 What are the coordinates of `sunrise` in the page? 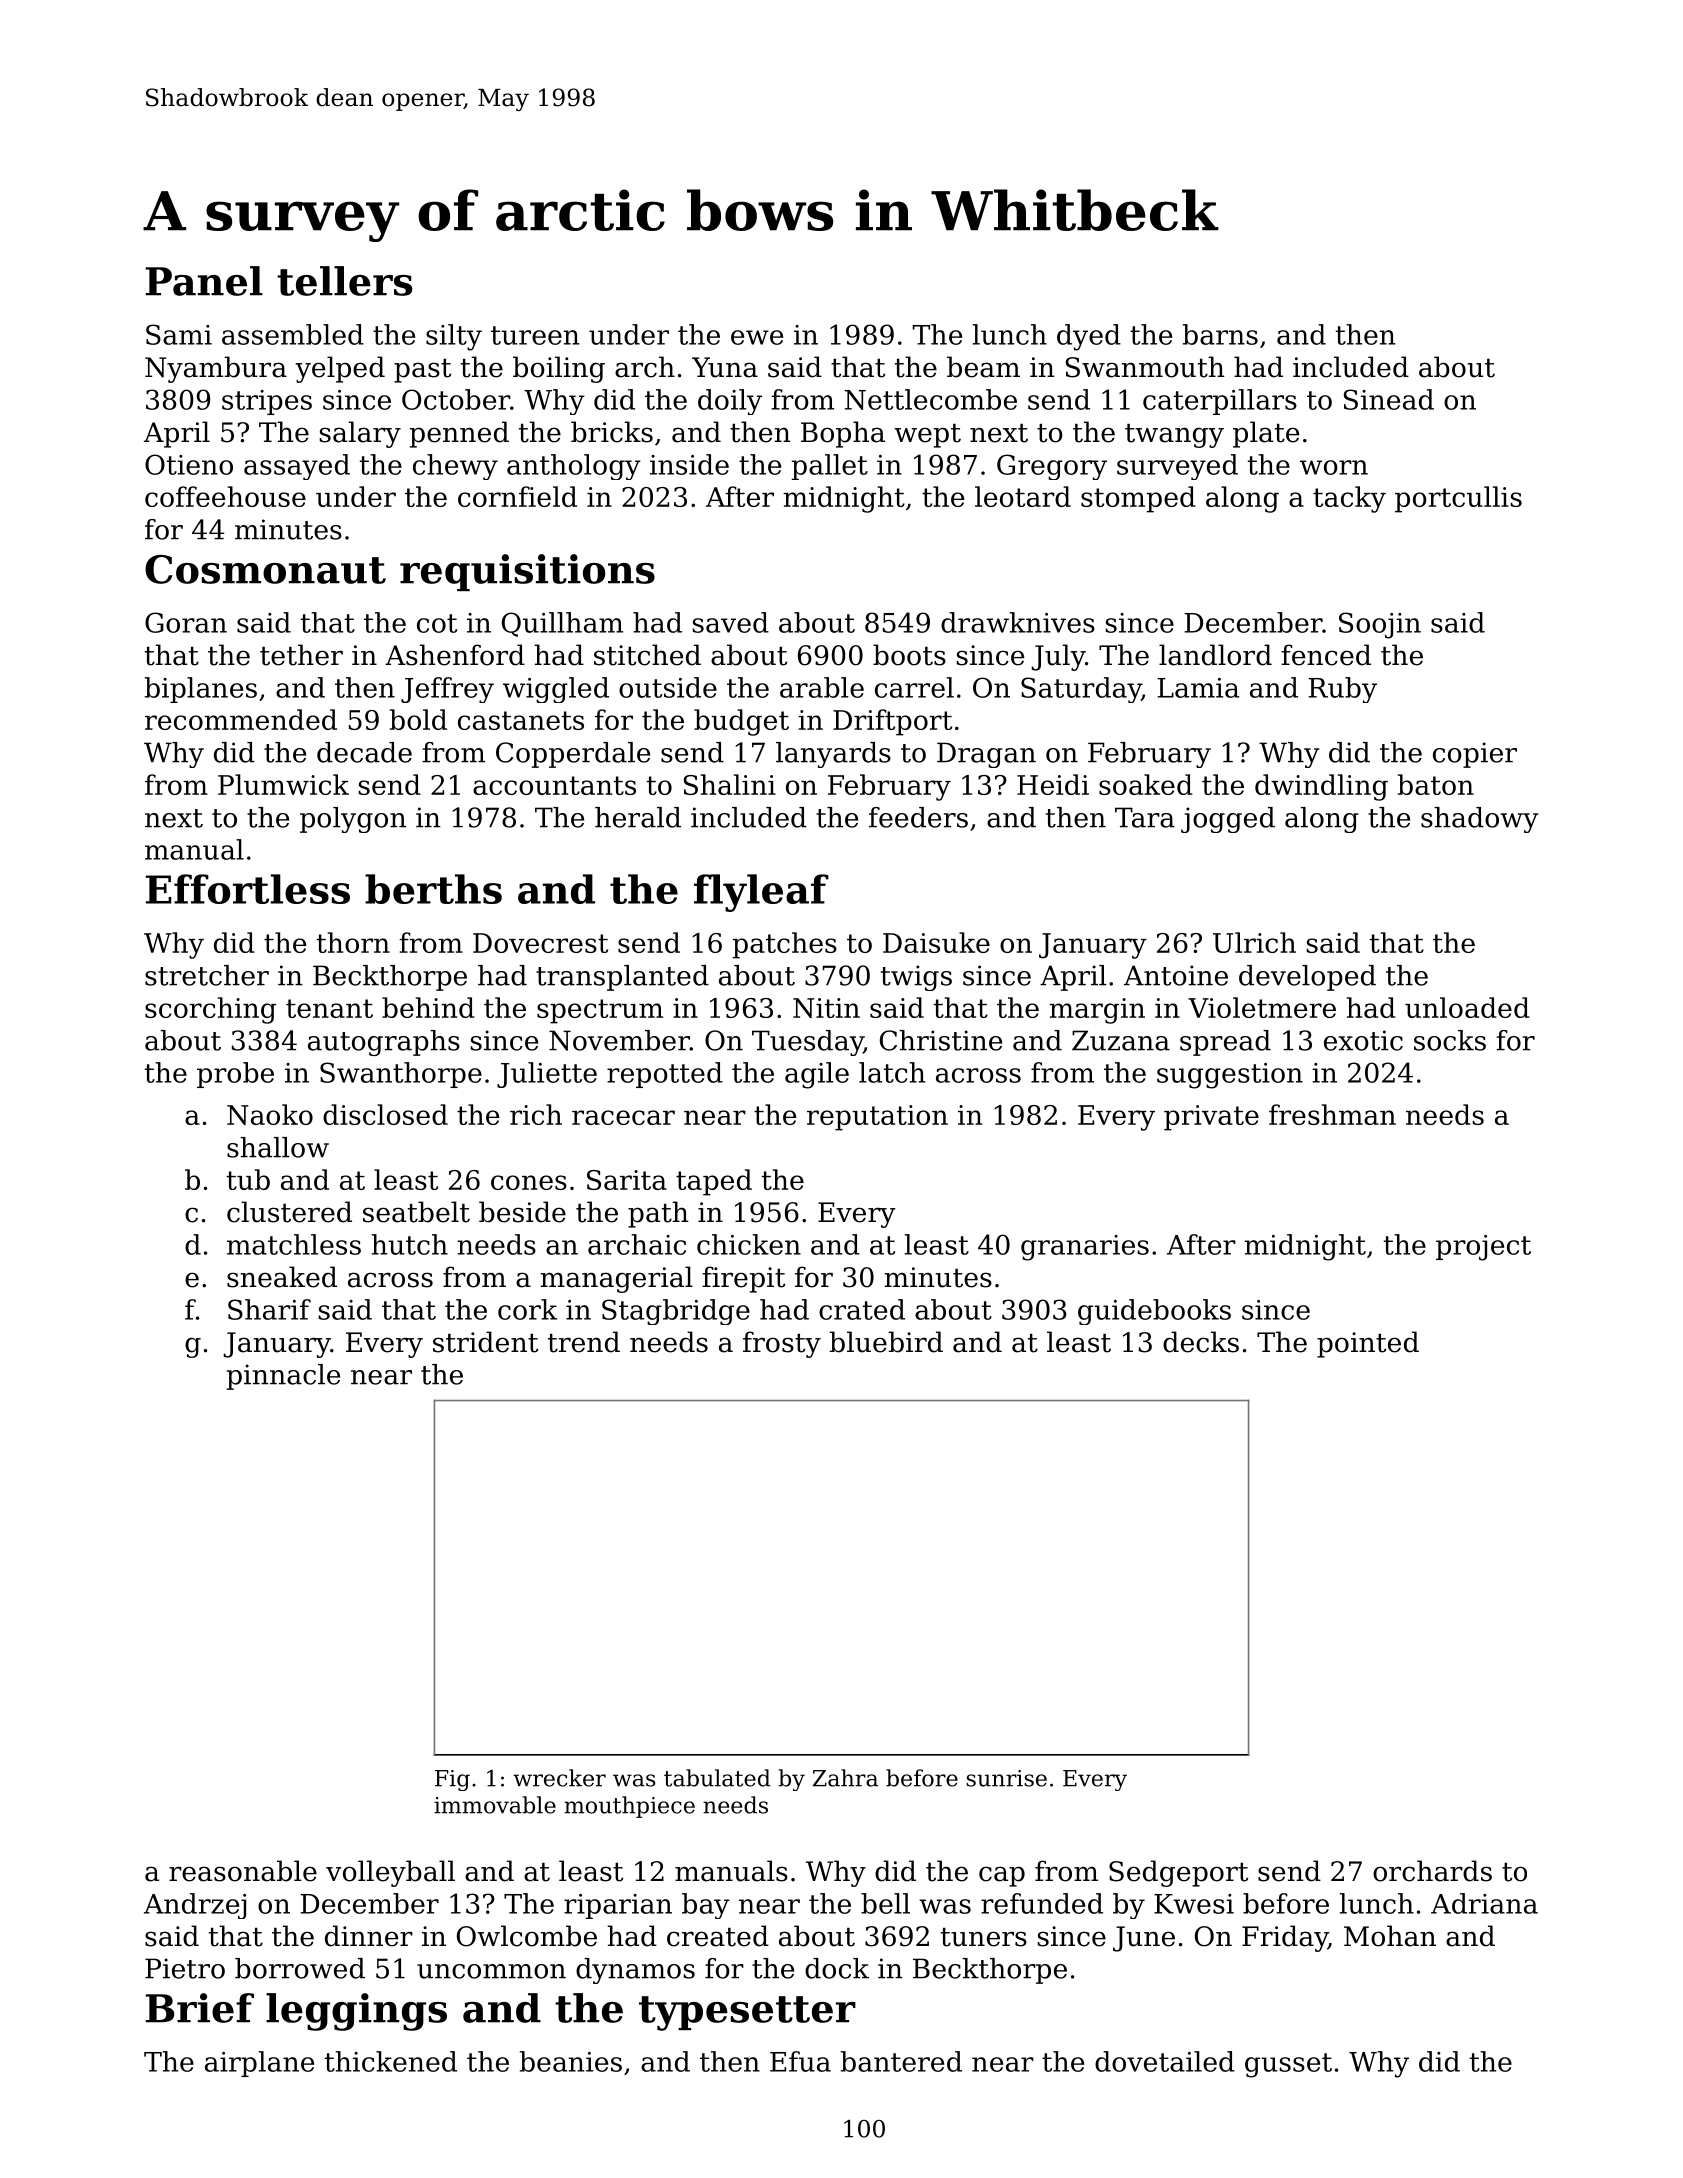 It's located at (1006, 1778).
